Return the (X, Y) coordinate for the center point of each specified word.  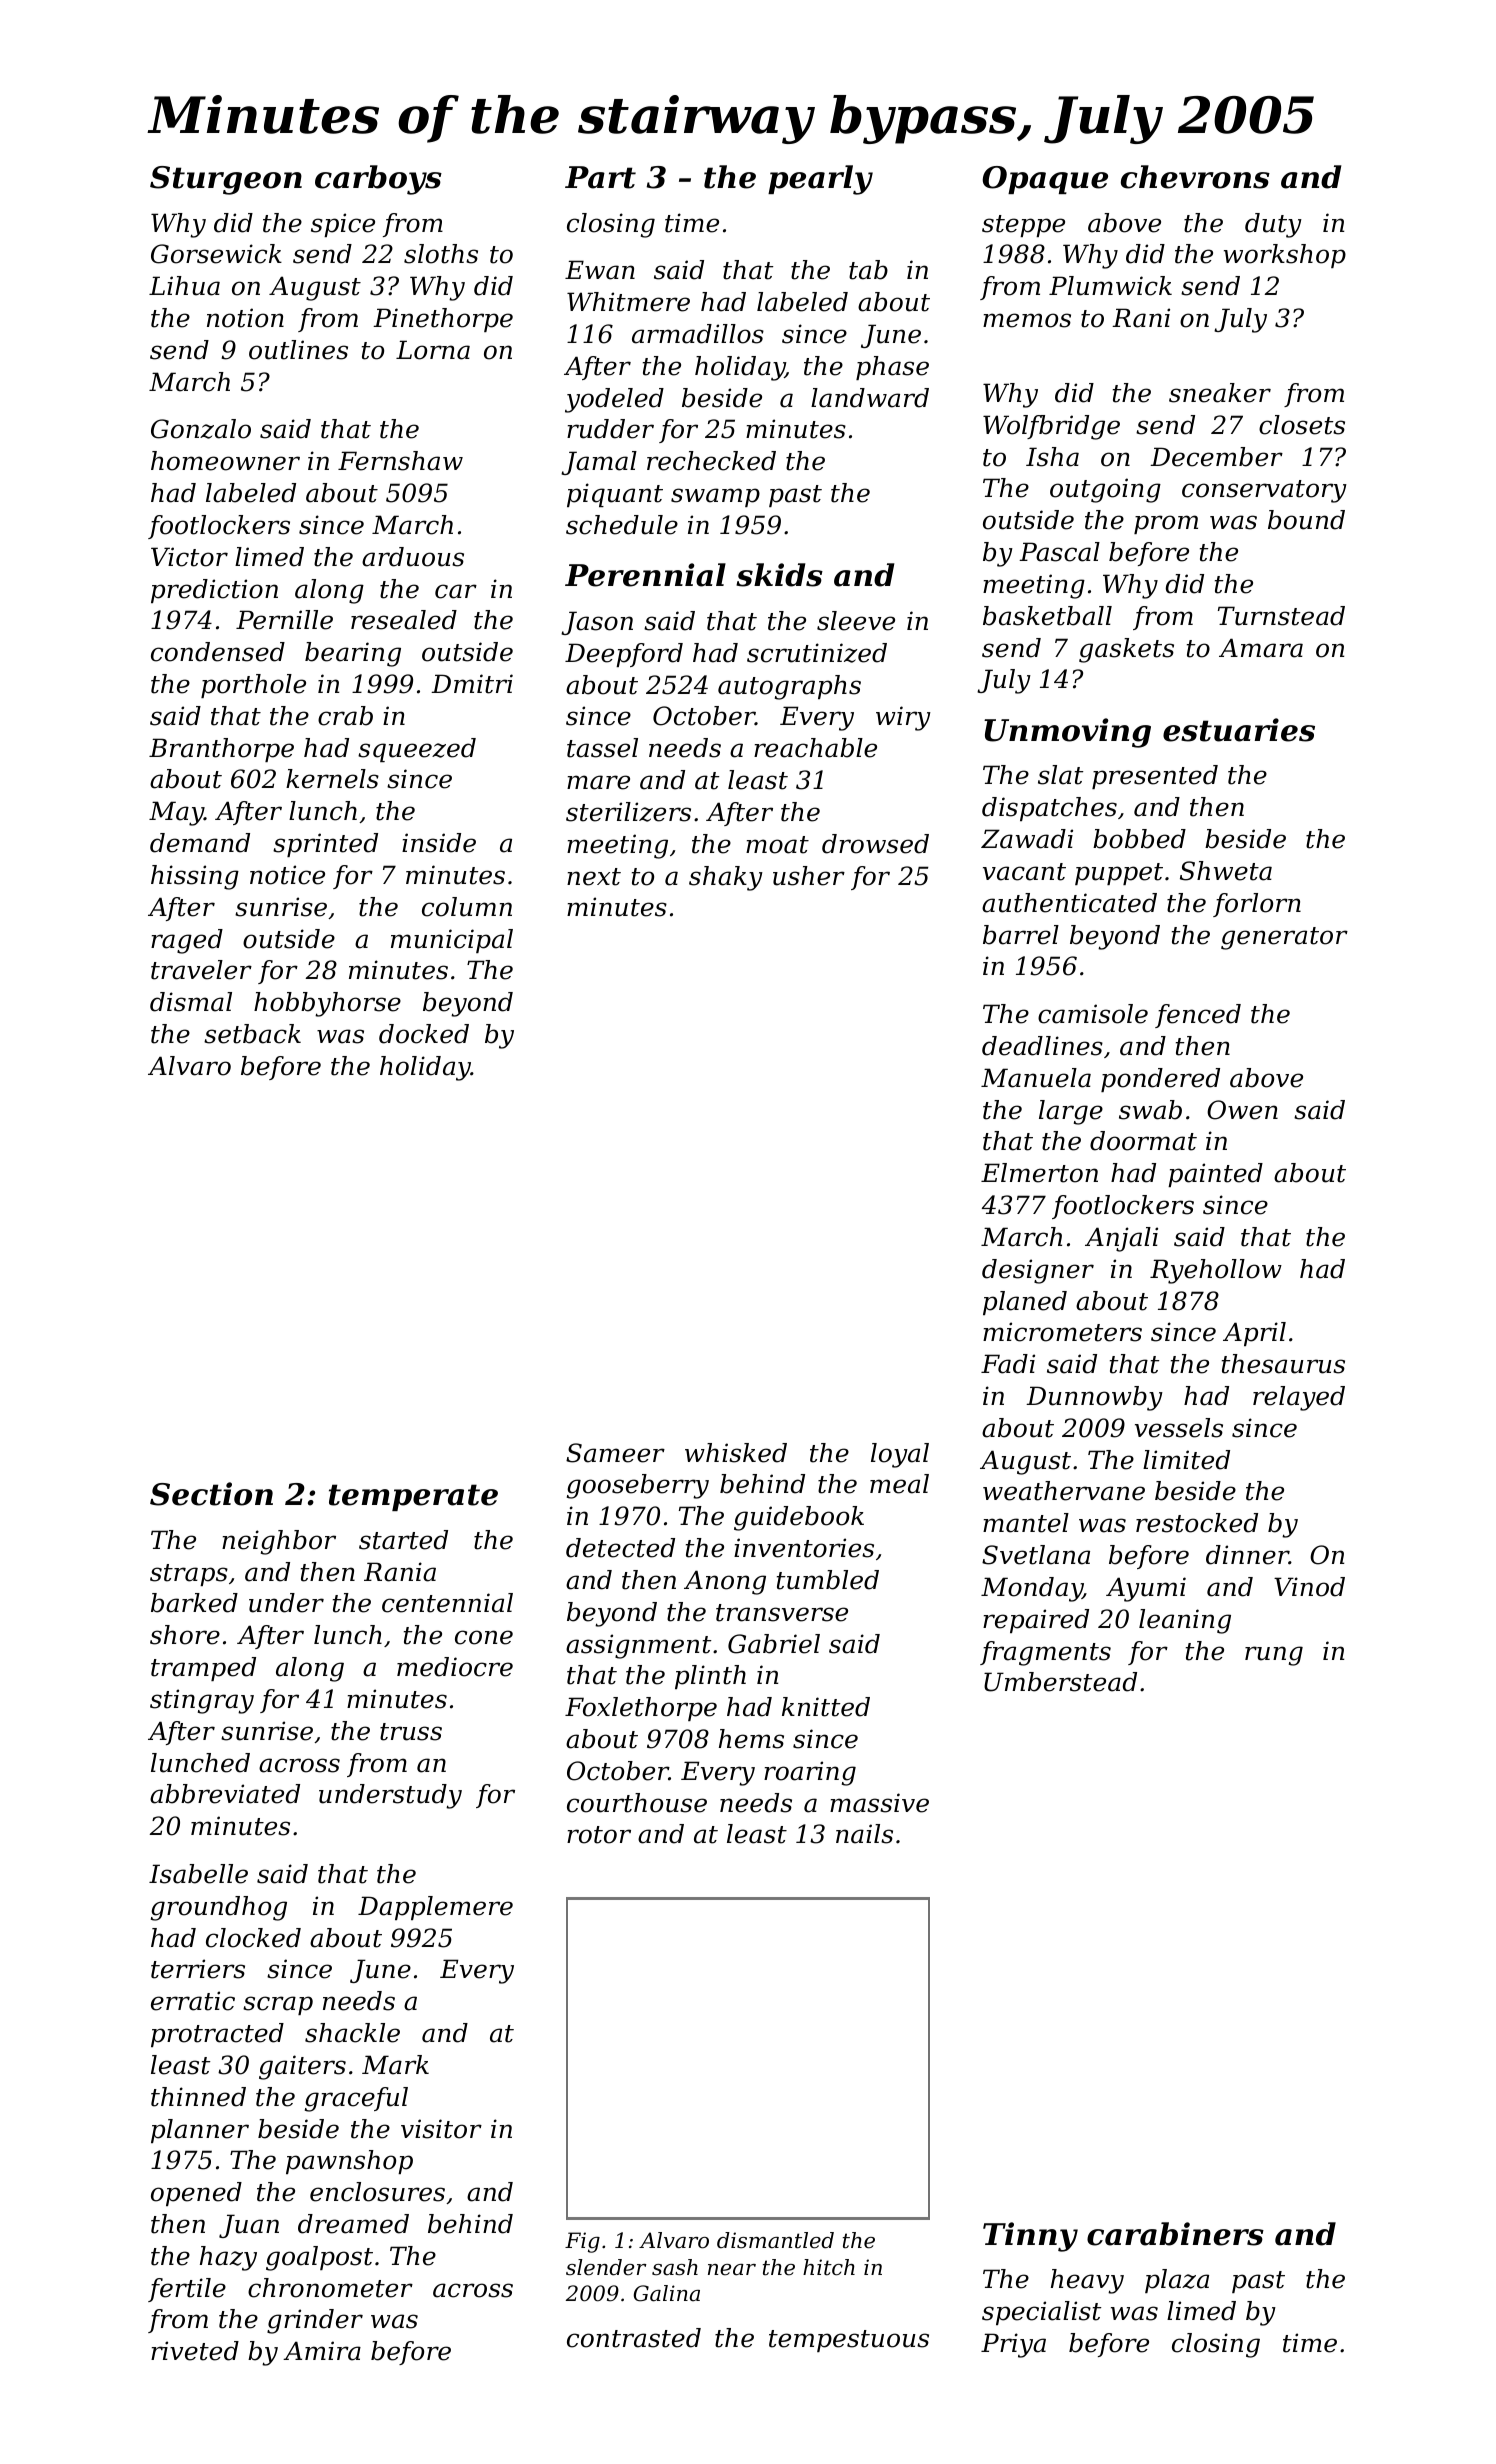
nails (864, 1834)
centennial (447, 1603)
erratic (193, 2001)
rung (1274, 1656)
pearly (820, 180)
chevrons (1195, 177)
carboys (378, 180)
